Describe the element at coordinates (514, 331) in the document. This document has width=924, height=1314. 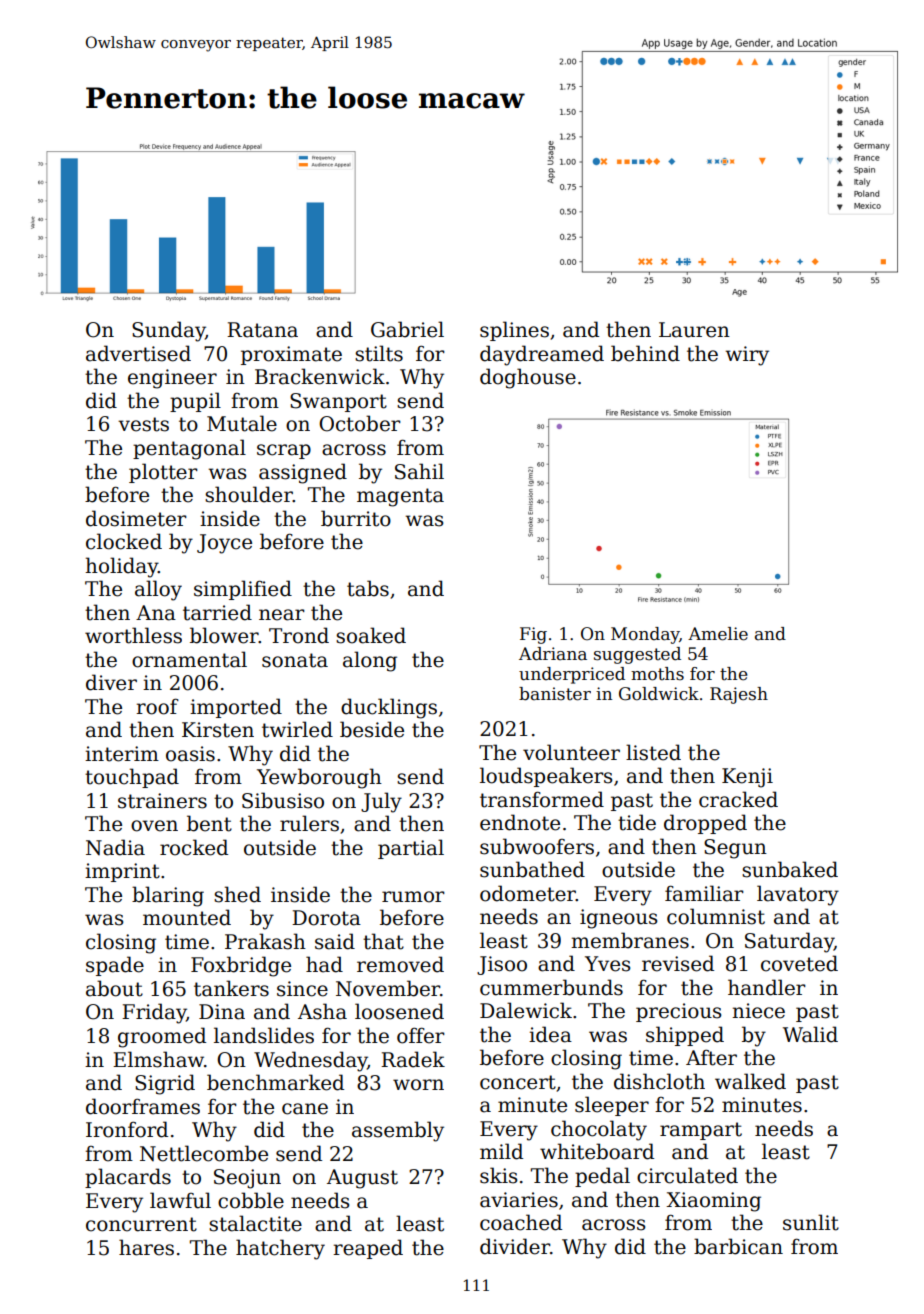
I see `splines` at that location.
